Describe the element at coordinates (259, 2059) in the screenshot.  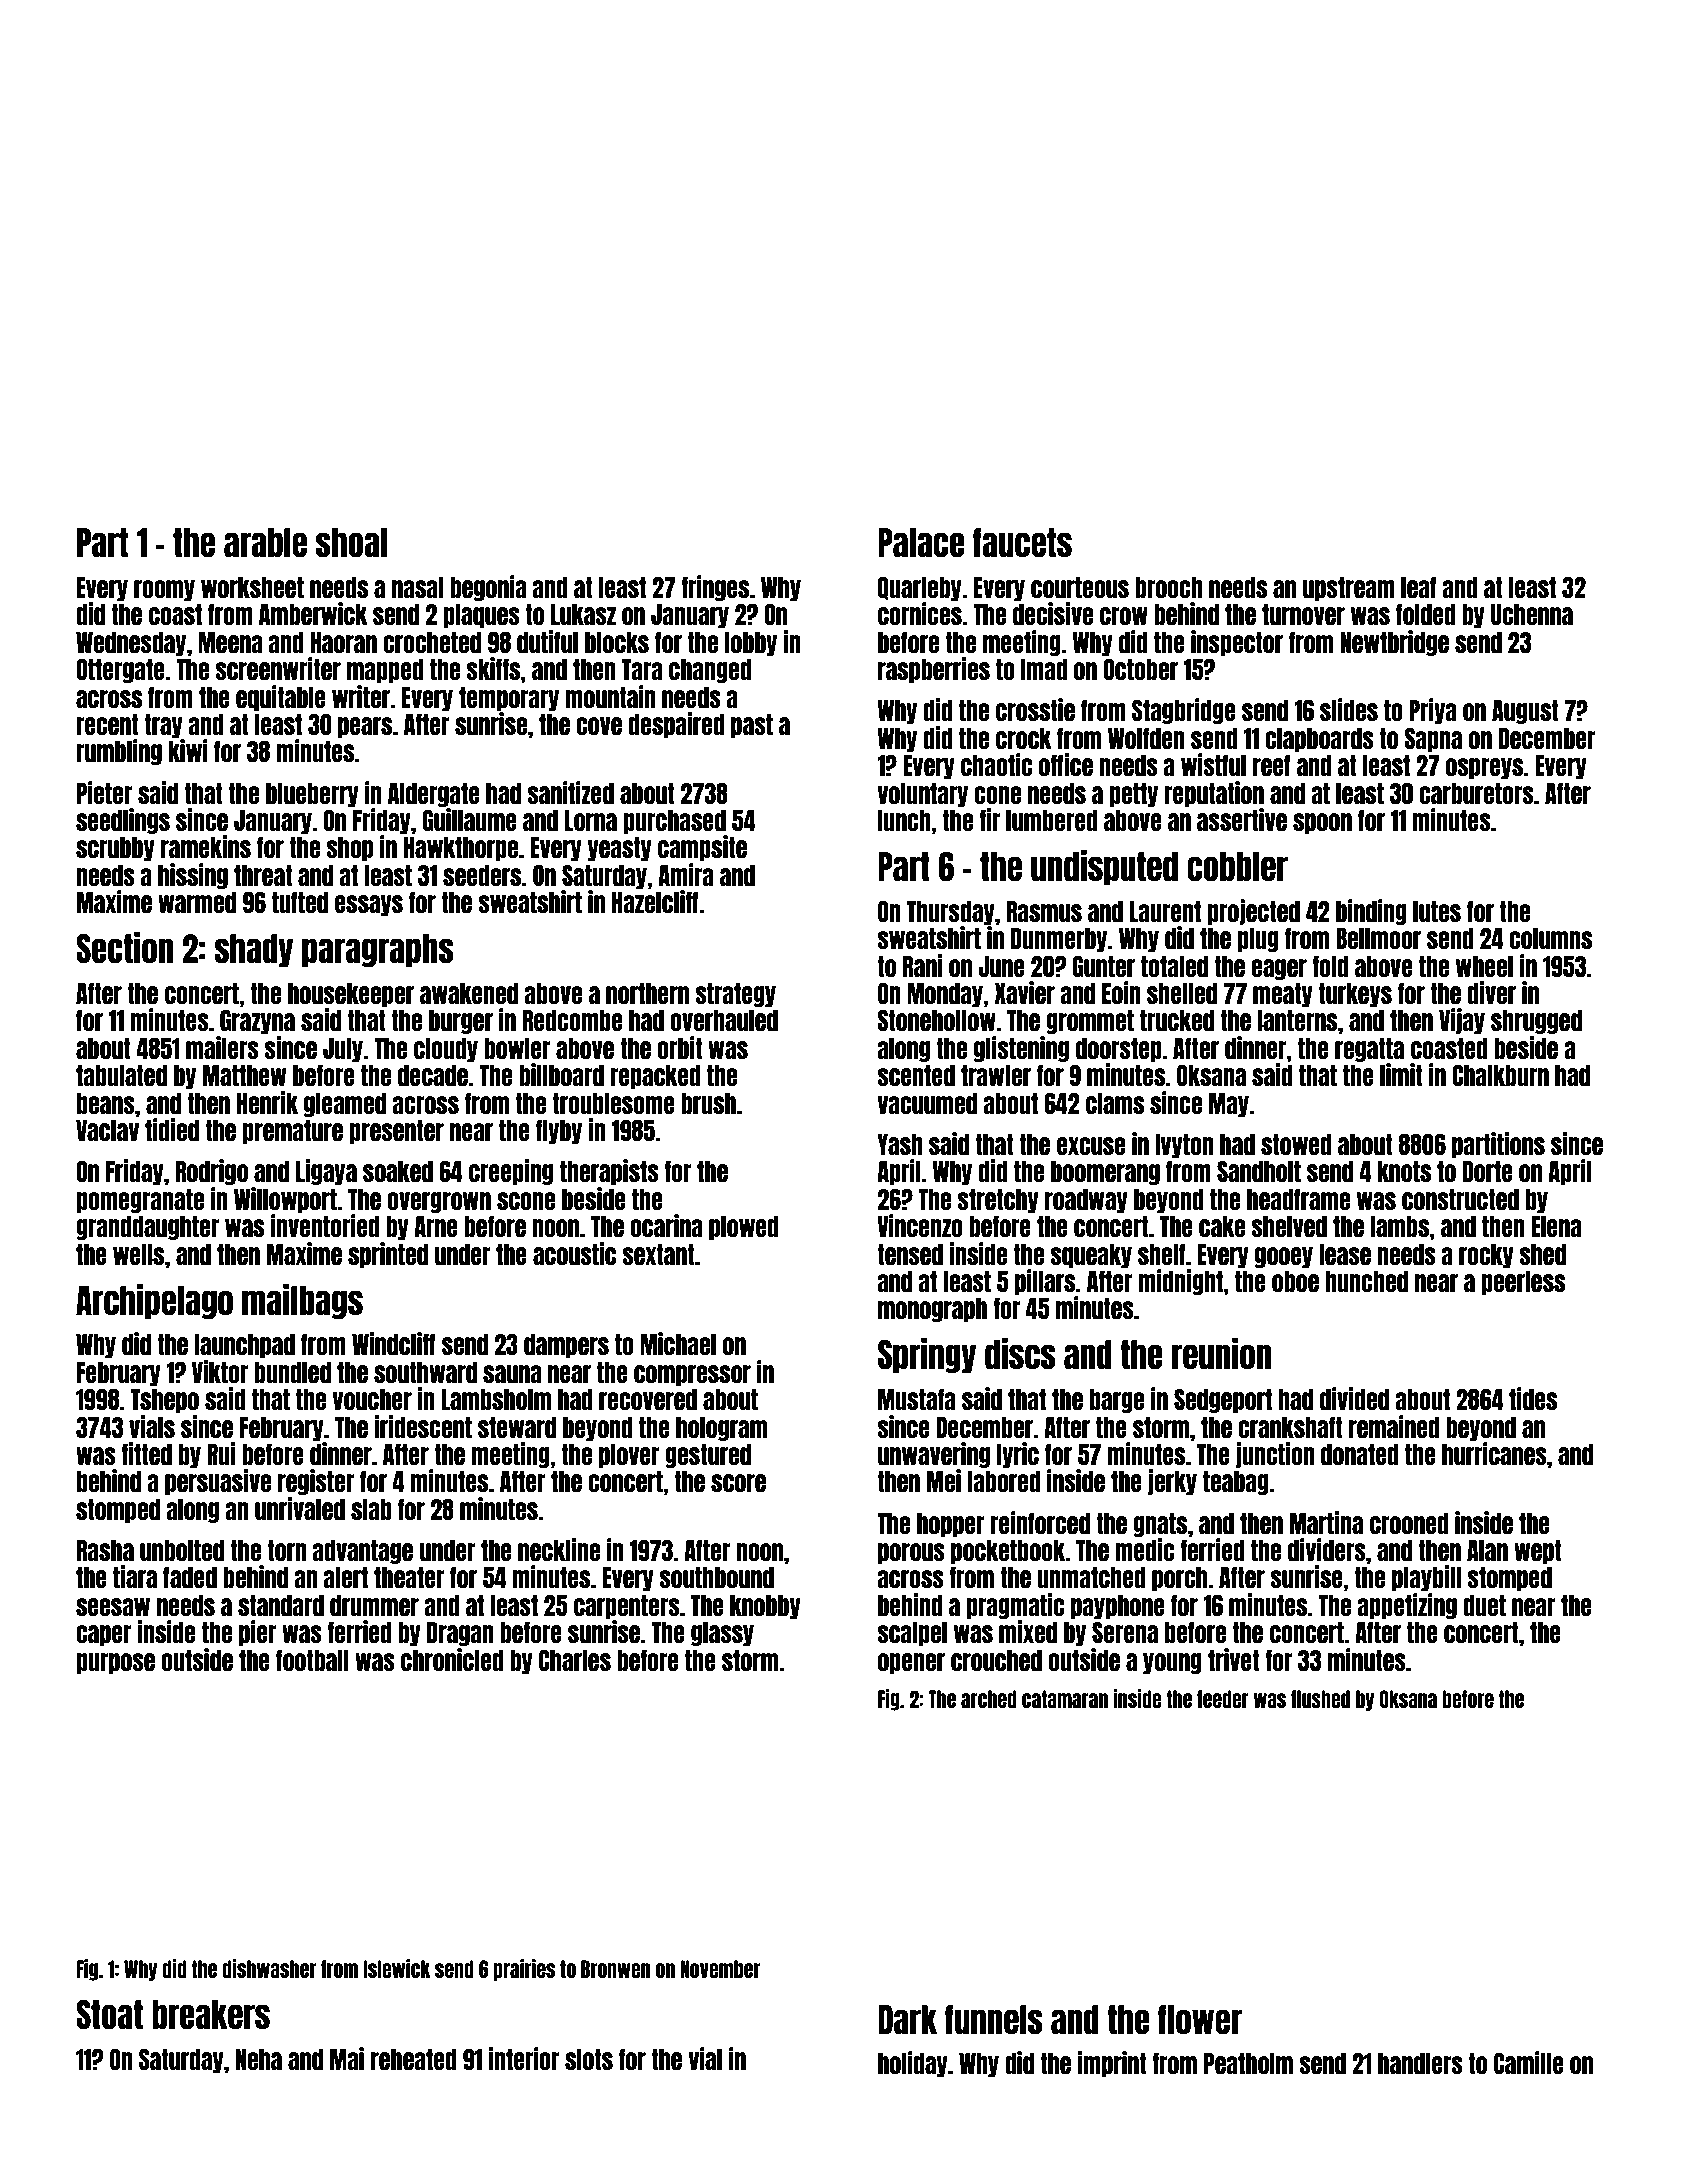
I see `Neha` at that location.
